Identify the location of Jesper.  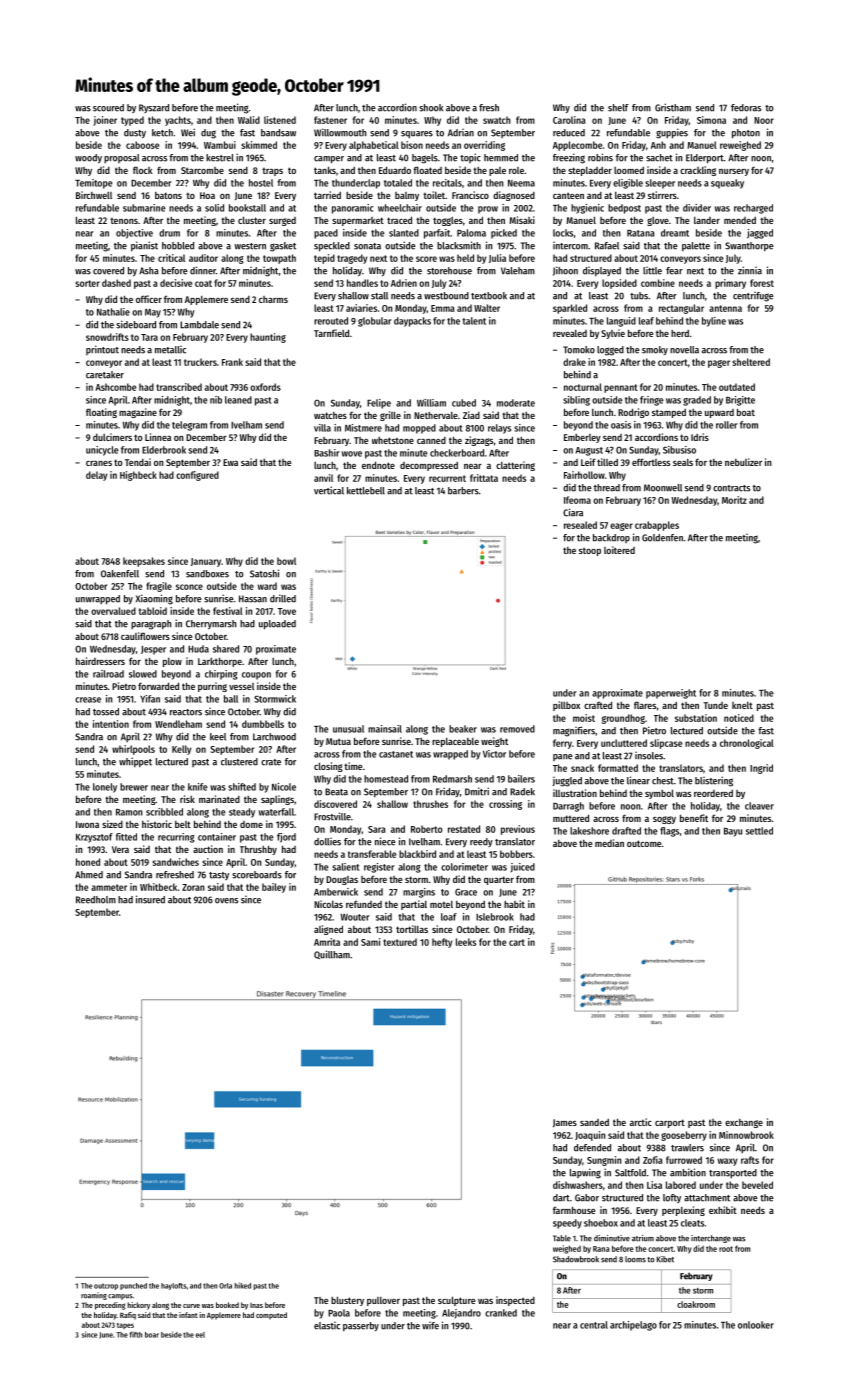
(153, 650).
